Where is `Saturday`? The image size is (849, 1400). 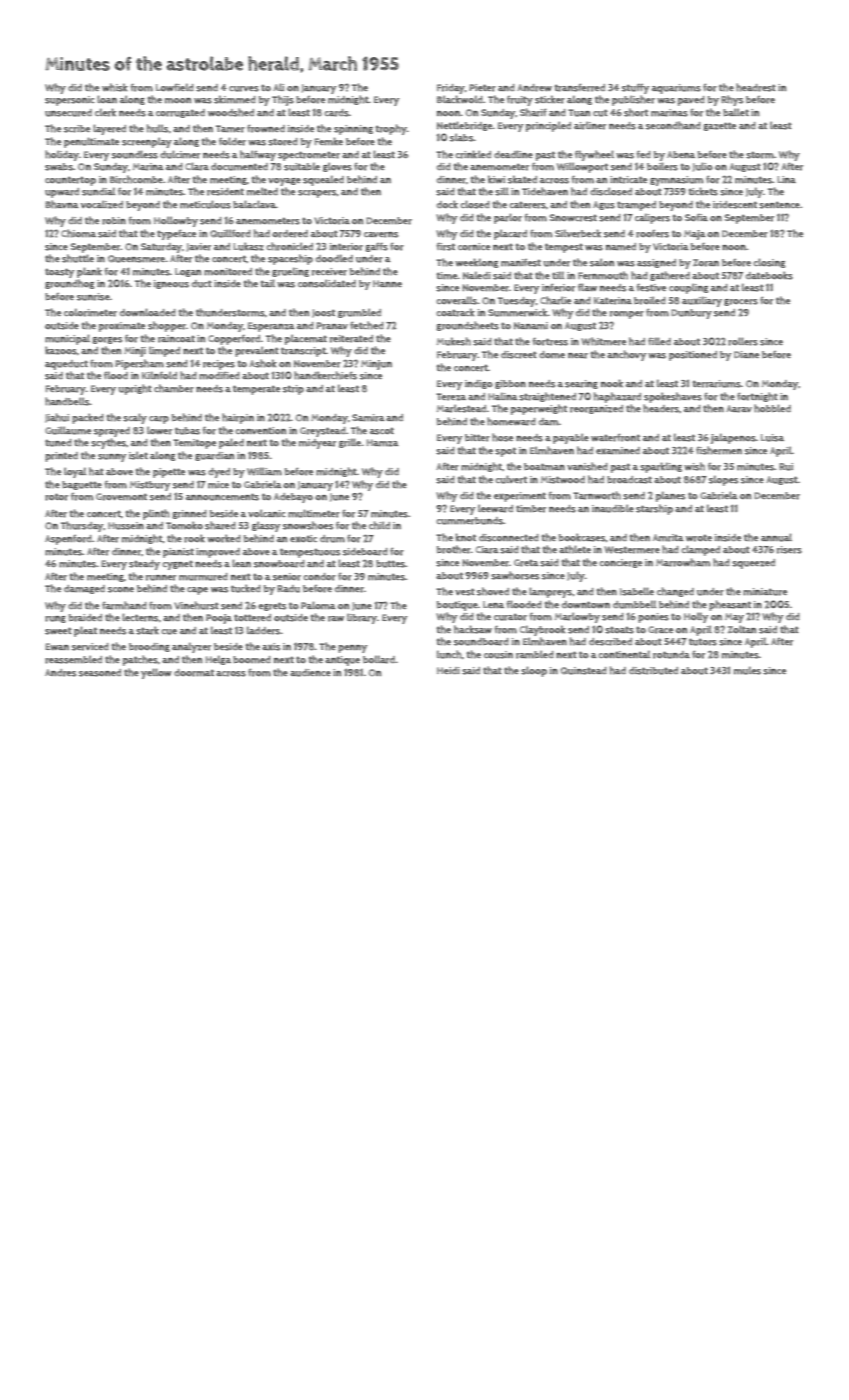
Saturday is located at coordinates (161, 248).
